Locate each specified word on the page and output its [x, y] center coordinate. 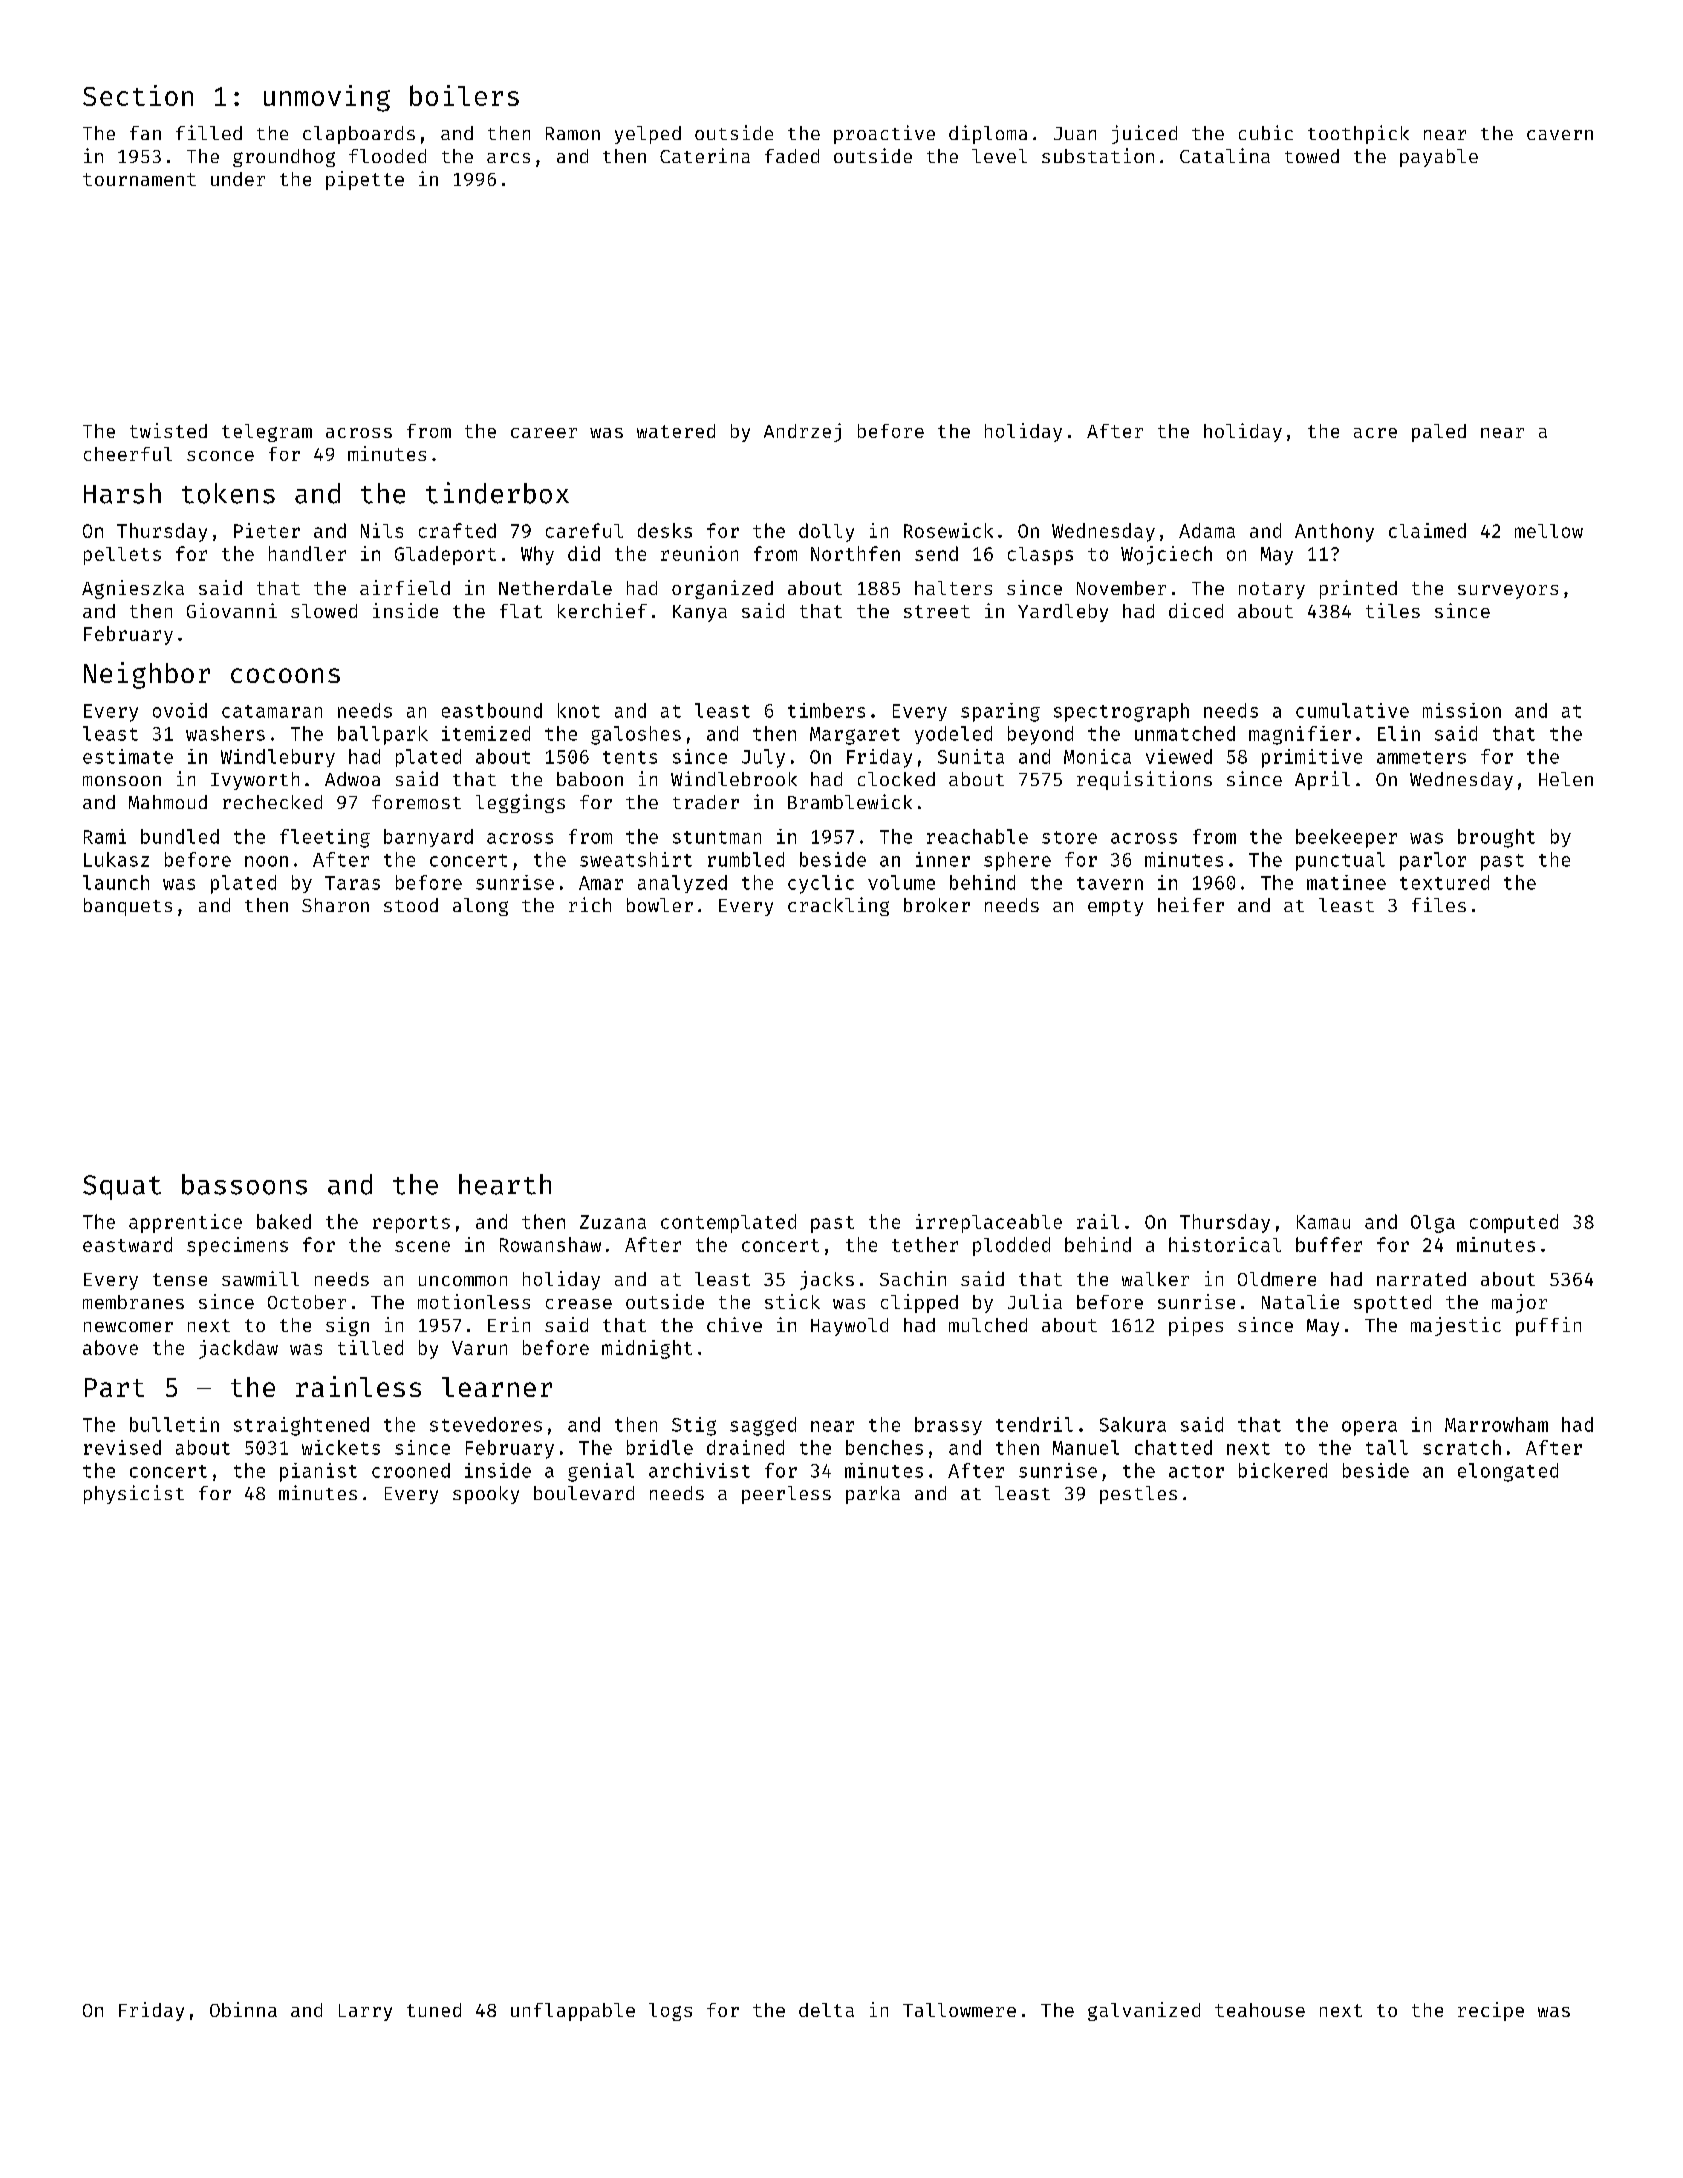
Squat [122, 1187]
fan [145, 133]
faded [792, 156]
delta [826, 2010]
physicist [134, 1494]
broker [937, 905]
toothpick [1358, 134]
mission [1462, 710]
